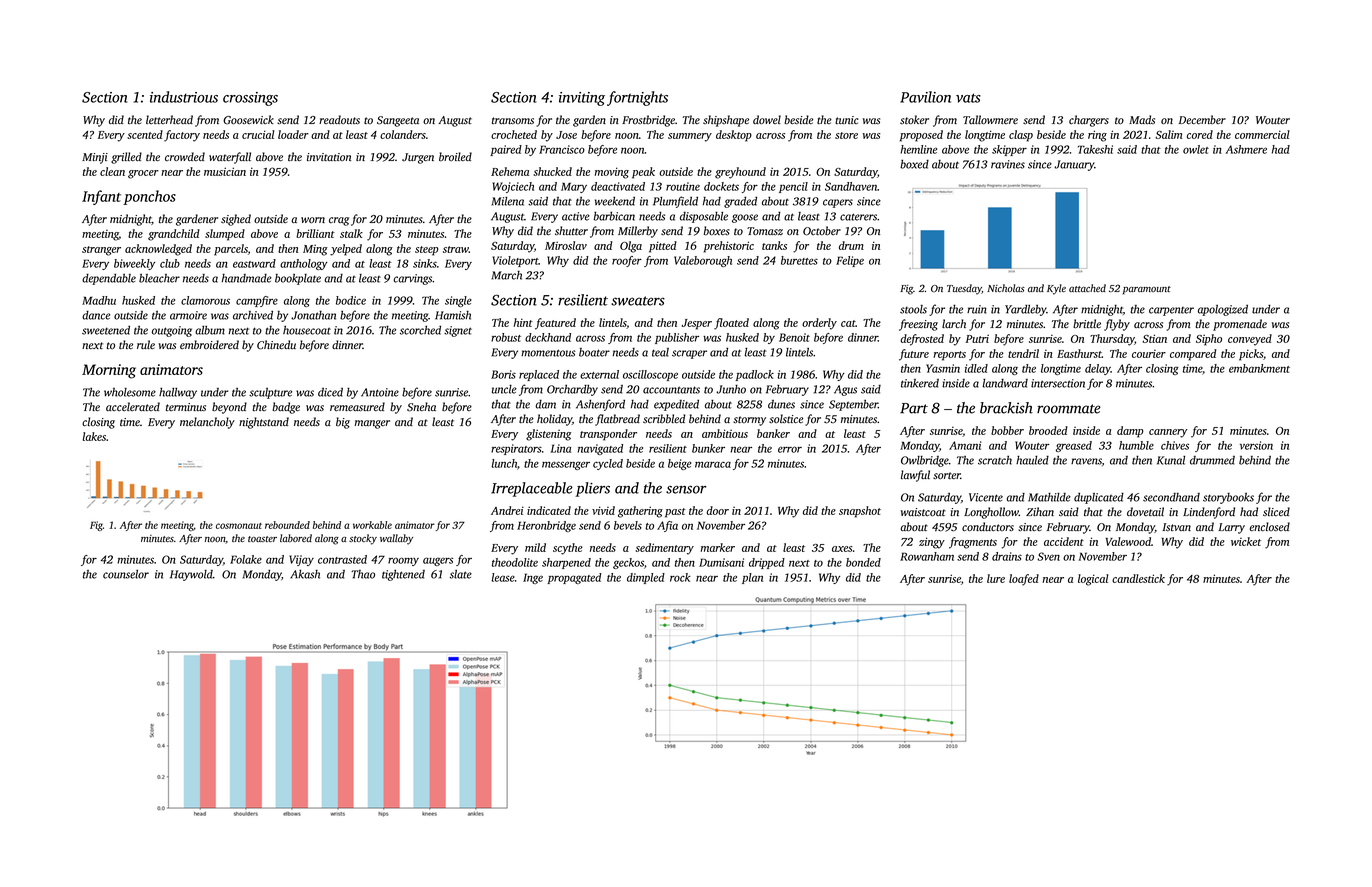  I want to click on candlestick, so click(1138, 578).
